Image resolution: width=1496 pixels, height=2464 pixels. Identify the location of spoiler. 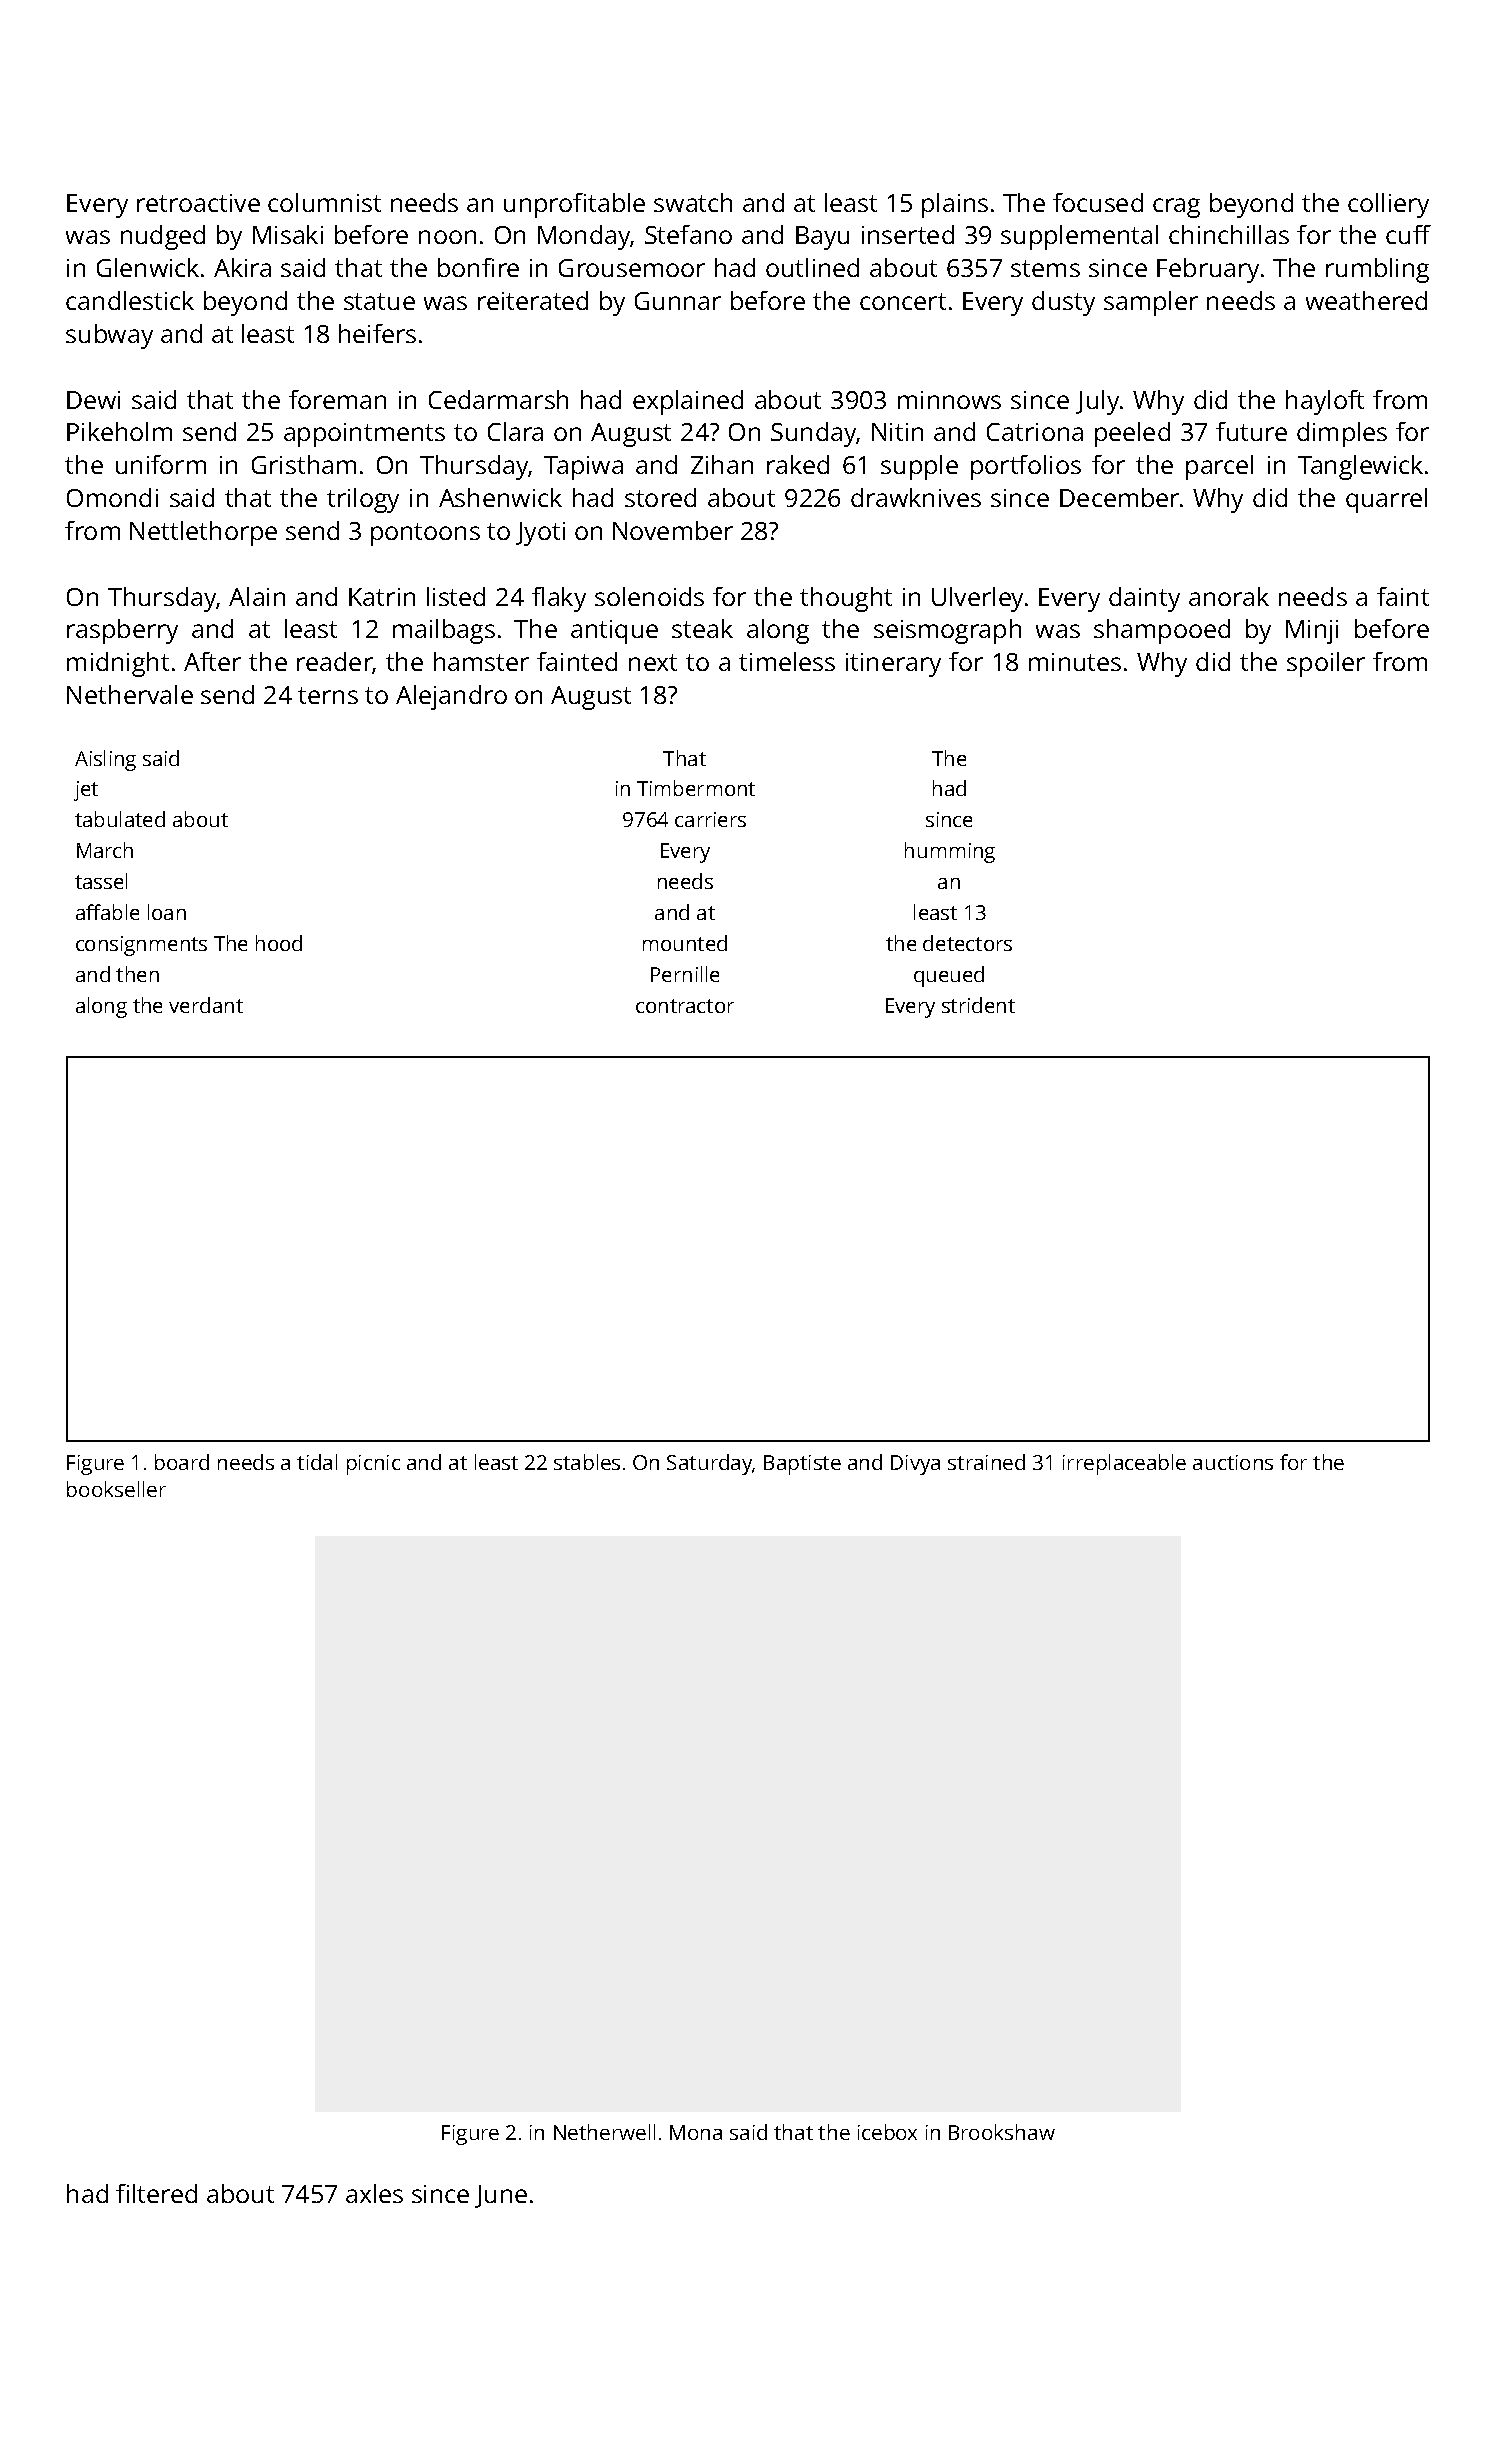
(1326, 664).
